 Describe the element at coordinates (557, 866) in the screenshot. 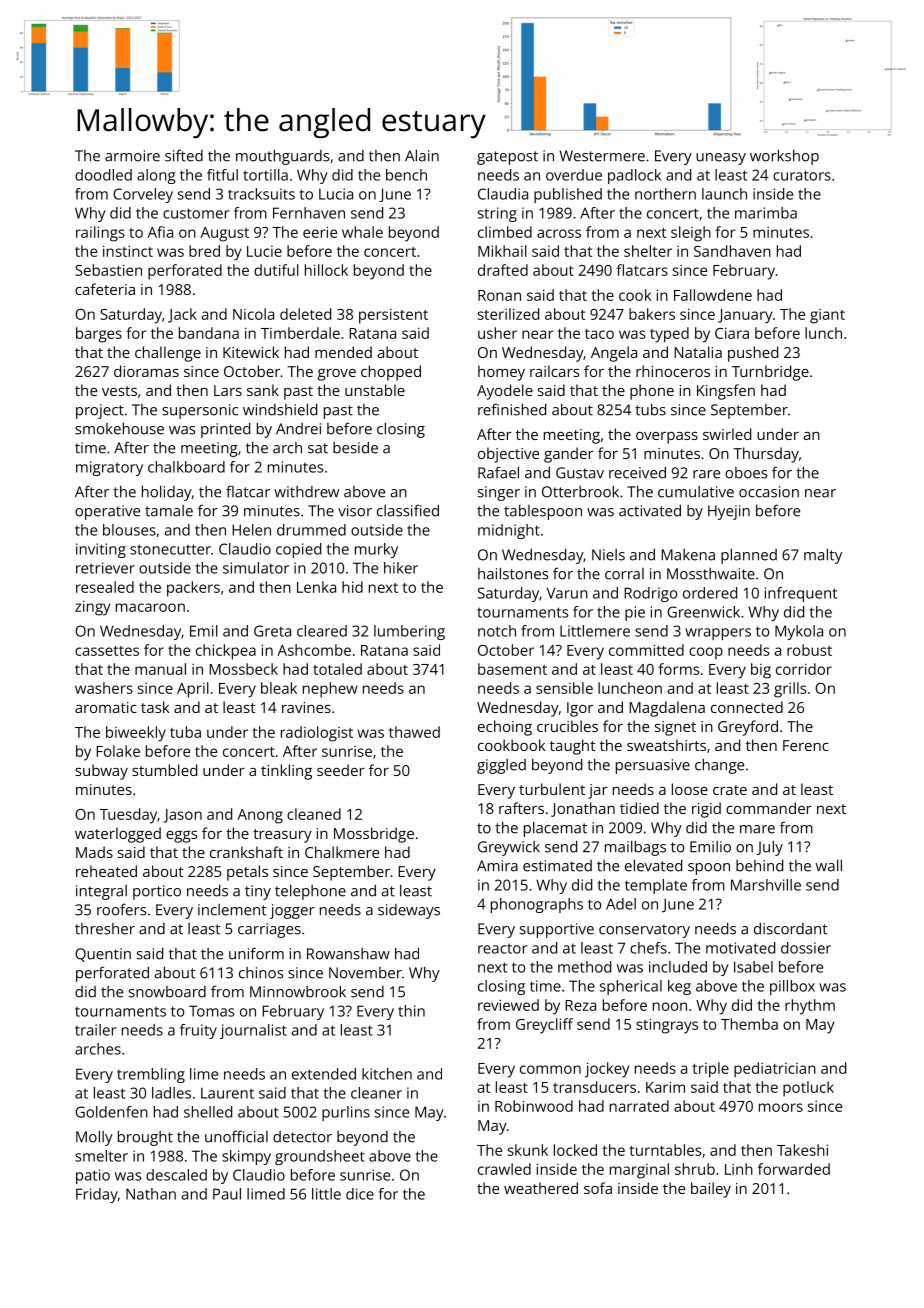

I see `estimated` at that location.
